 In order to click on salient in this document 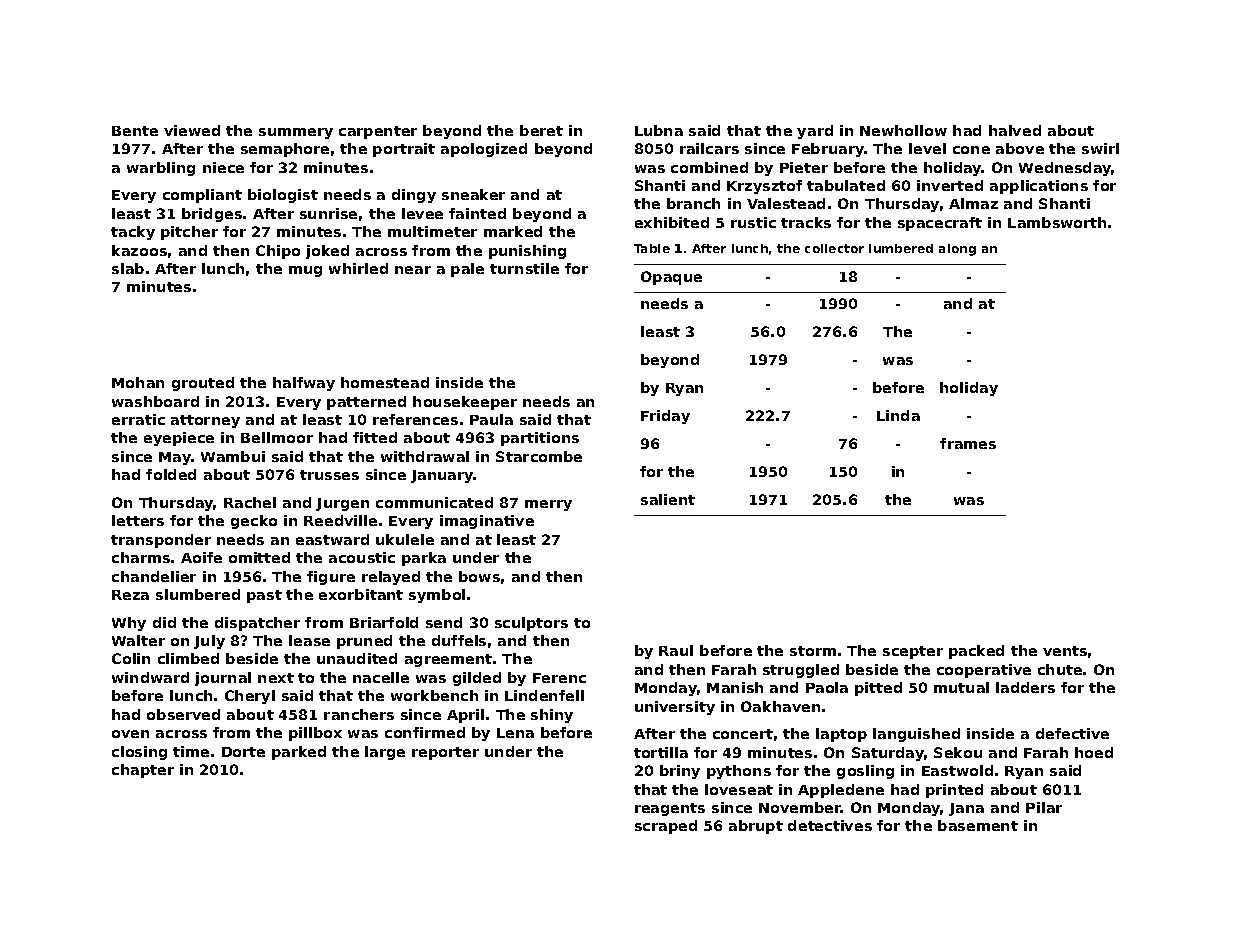, I will do `click(668, 499)`.
